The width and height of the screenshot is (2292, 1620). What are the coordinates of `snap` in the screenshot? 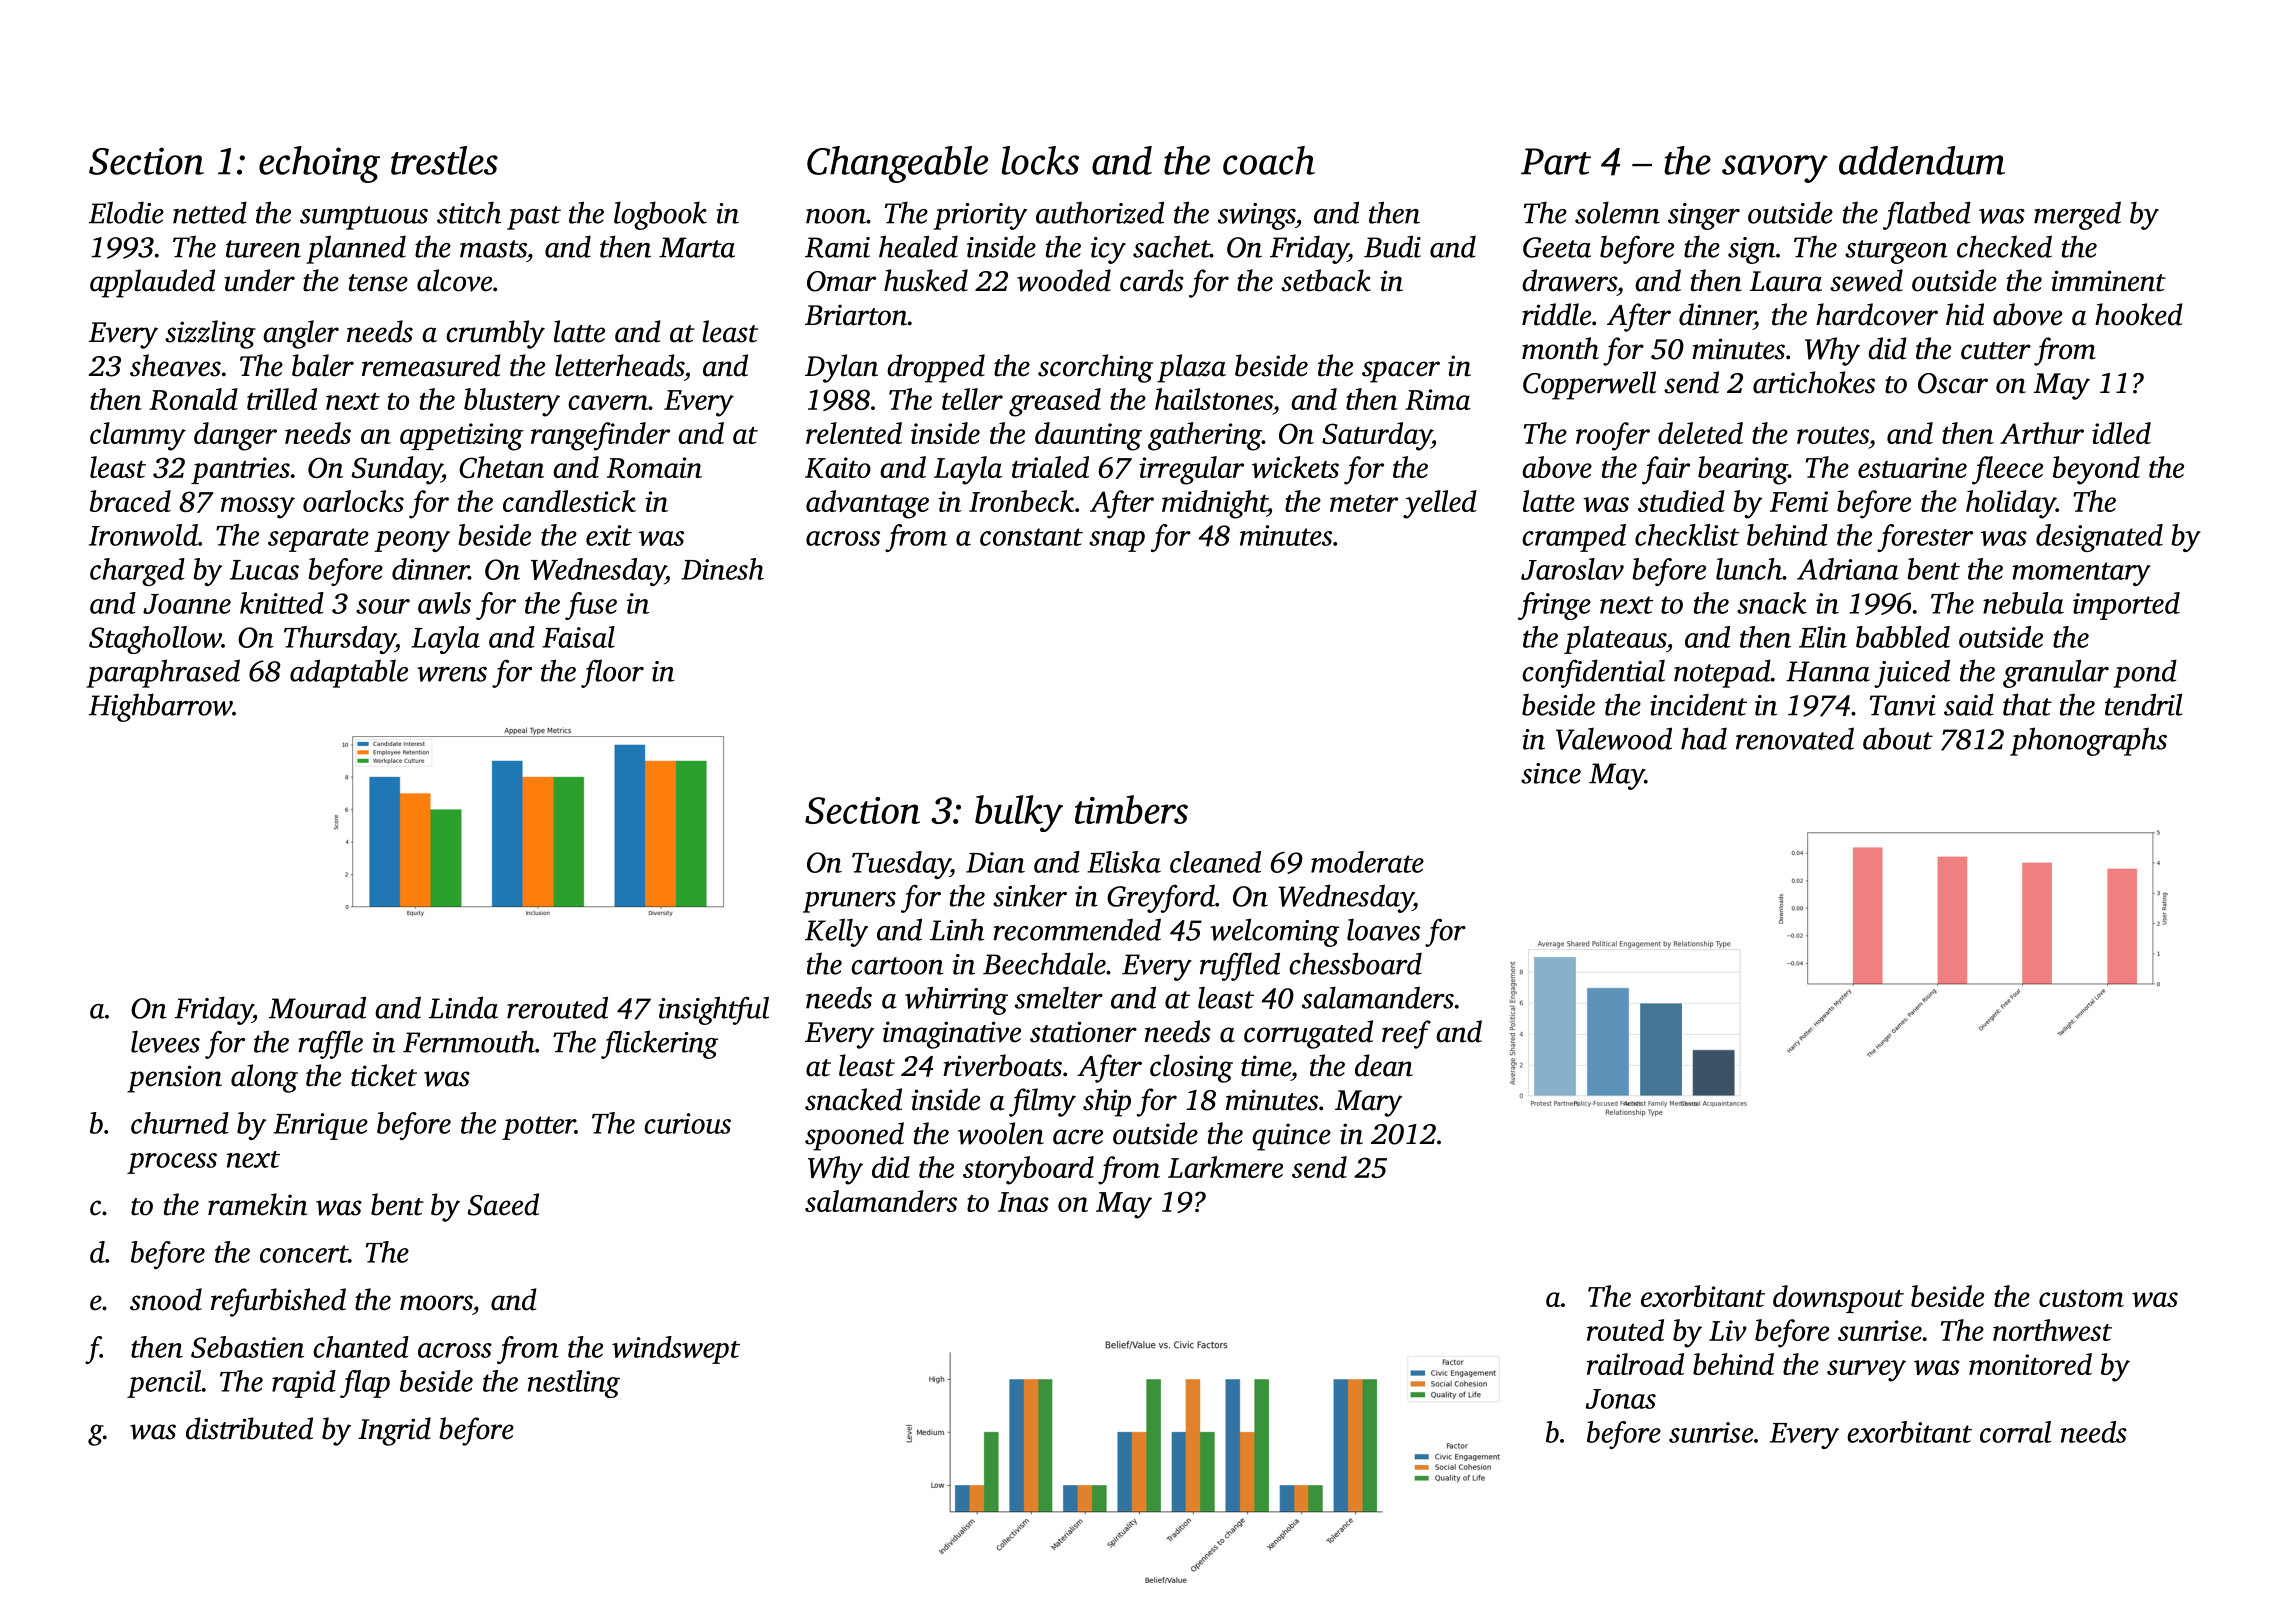 It's located at (1117, 541).
